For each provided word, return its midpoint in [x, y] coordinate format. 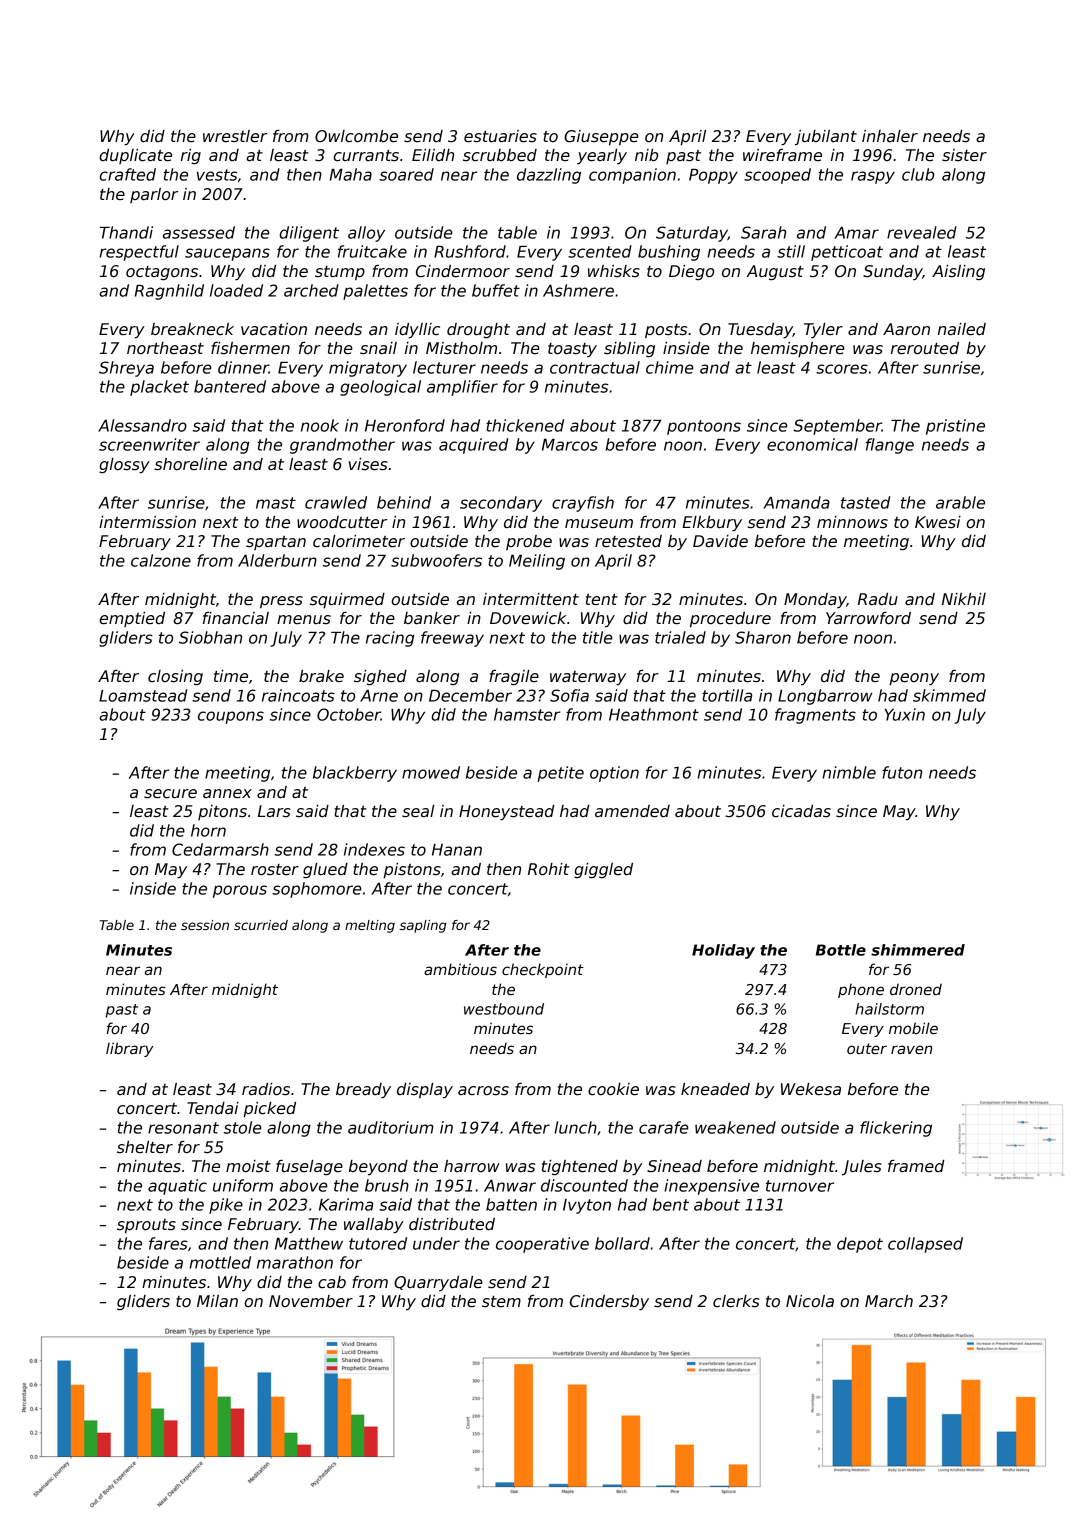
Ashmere [578, 290]
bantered [230, 386]
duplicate [135, 156]
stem [501, 1302]
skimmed [949, 695]
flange [890, 446]
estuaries [500, 136]
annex [227, 793]
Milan [217, 1301]
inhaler [890, 136]
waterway [588, 678]
